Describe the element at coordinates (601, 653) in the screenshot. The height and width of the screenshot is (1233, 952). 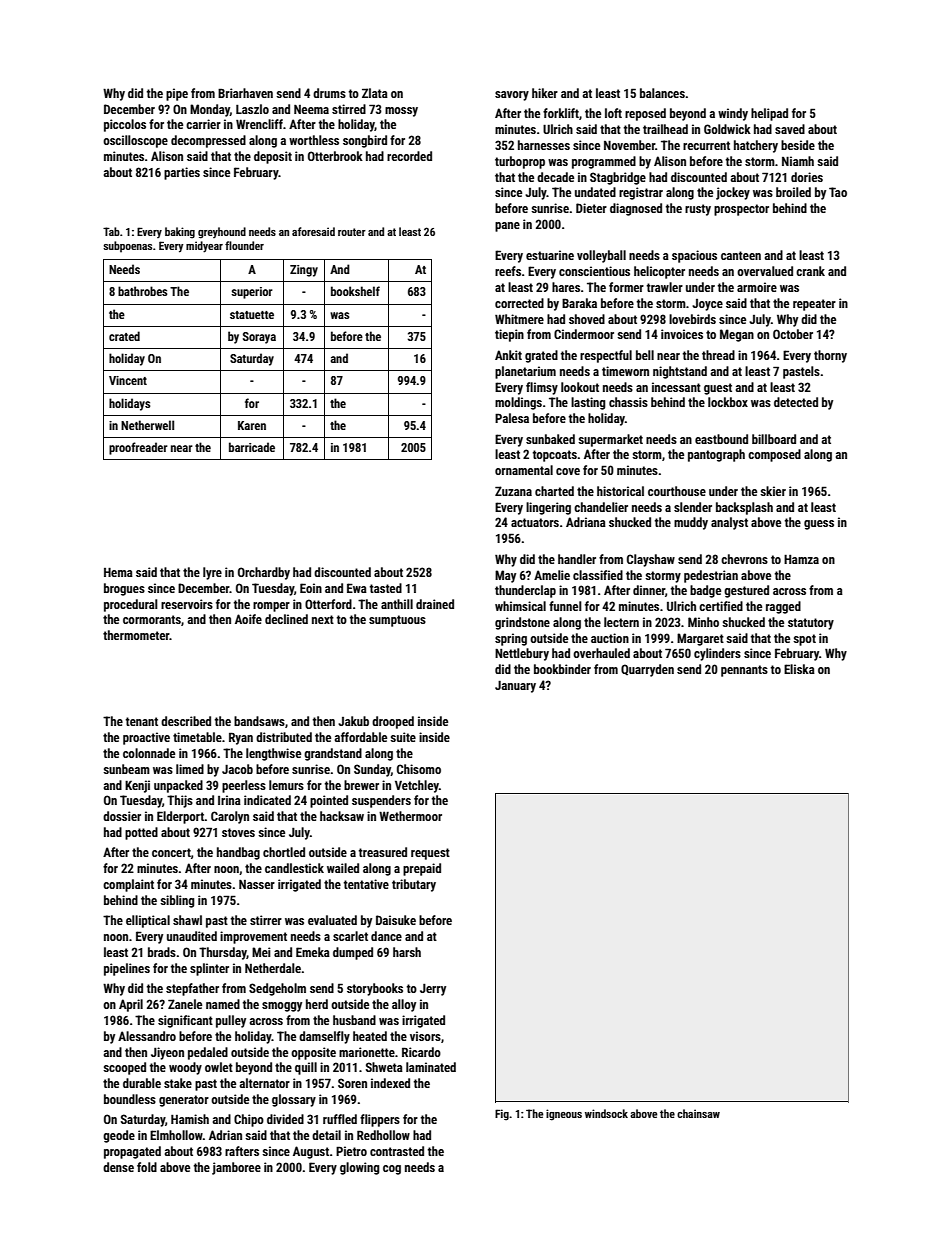
I see `overhauled` at that location.
